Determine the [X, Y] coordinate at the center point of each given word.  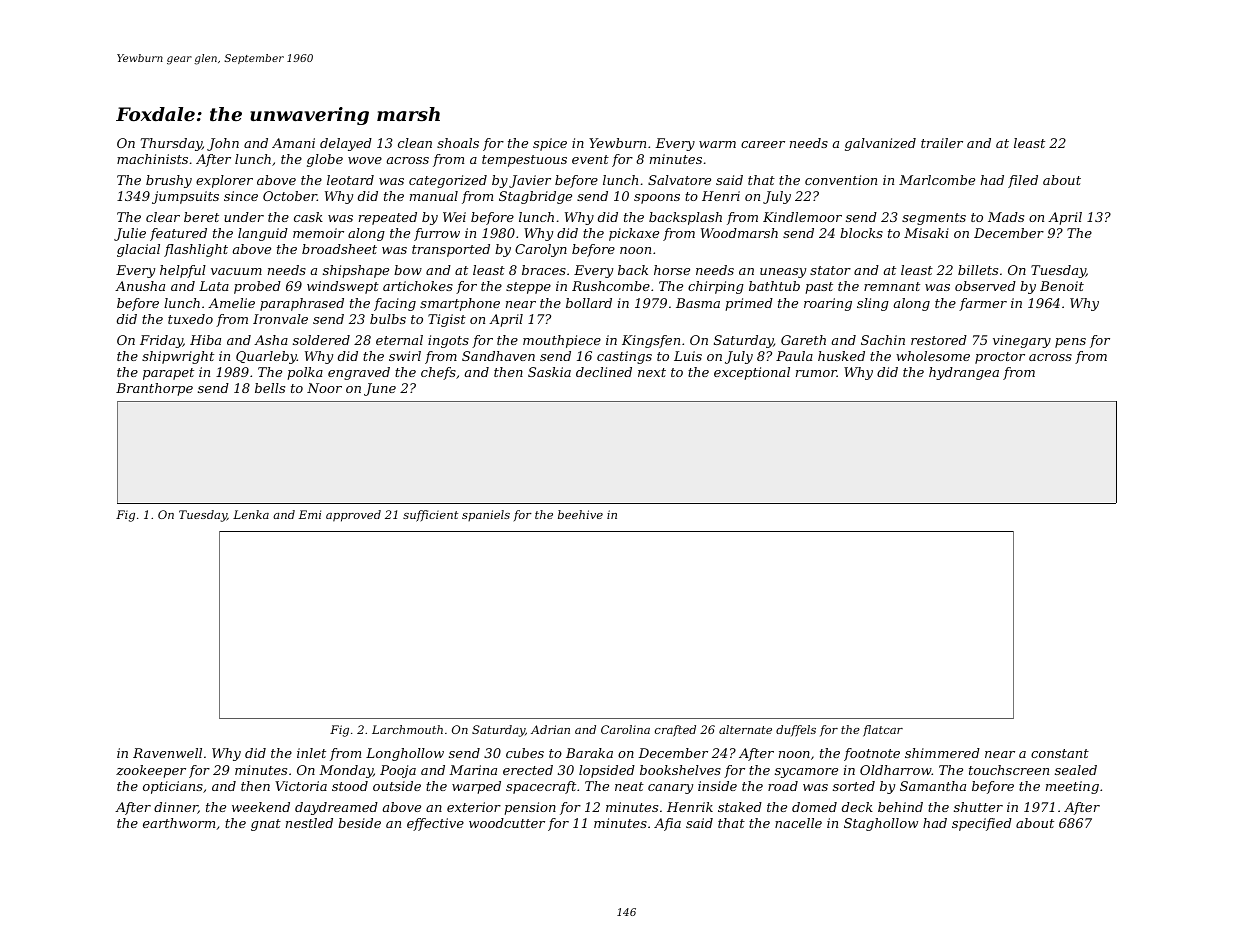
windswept [343, 287]
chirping [716, 287]
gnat [266, 825]
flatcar [883, 731]
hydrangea [964, 373]
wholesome [933, 356]
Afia [667, 824]
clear [163, 217]
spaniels [486, 515]
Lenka [251, 514]
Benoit [1062, 286]
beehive [580, 514]
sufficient [430, 516]
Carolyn [541, 250]
